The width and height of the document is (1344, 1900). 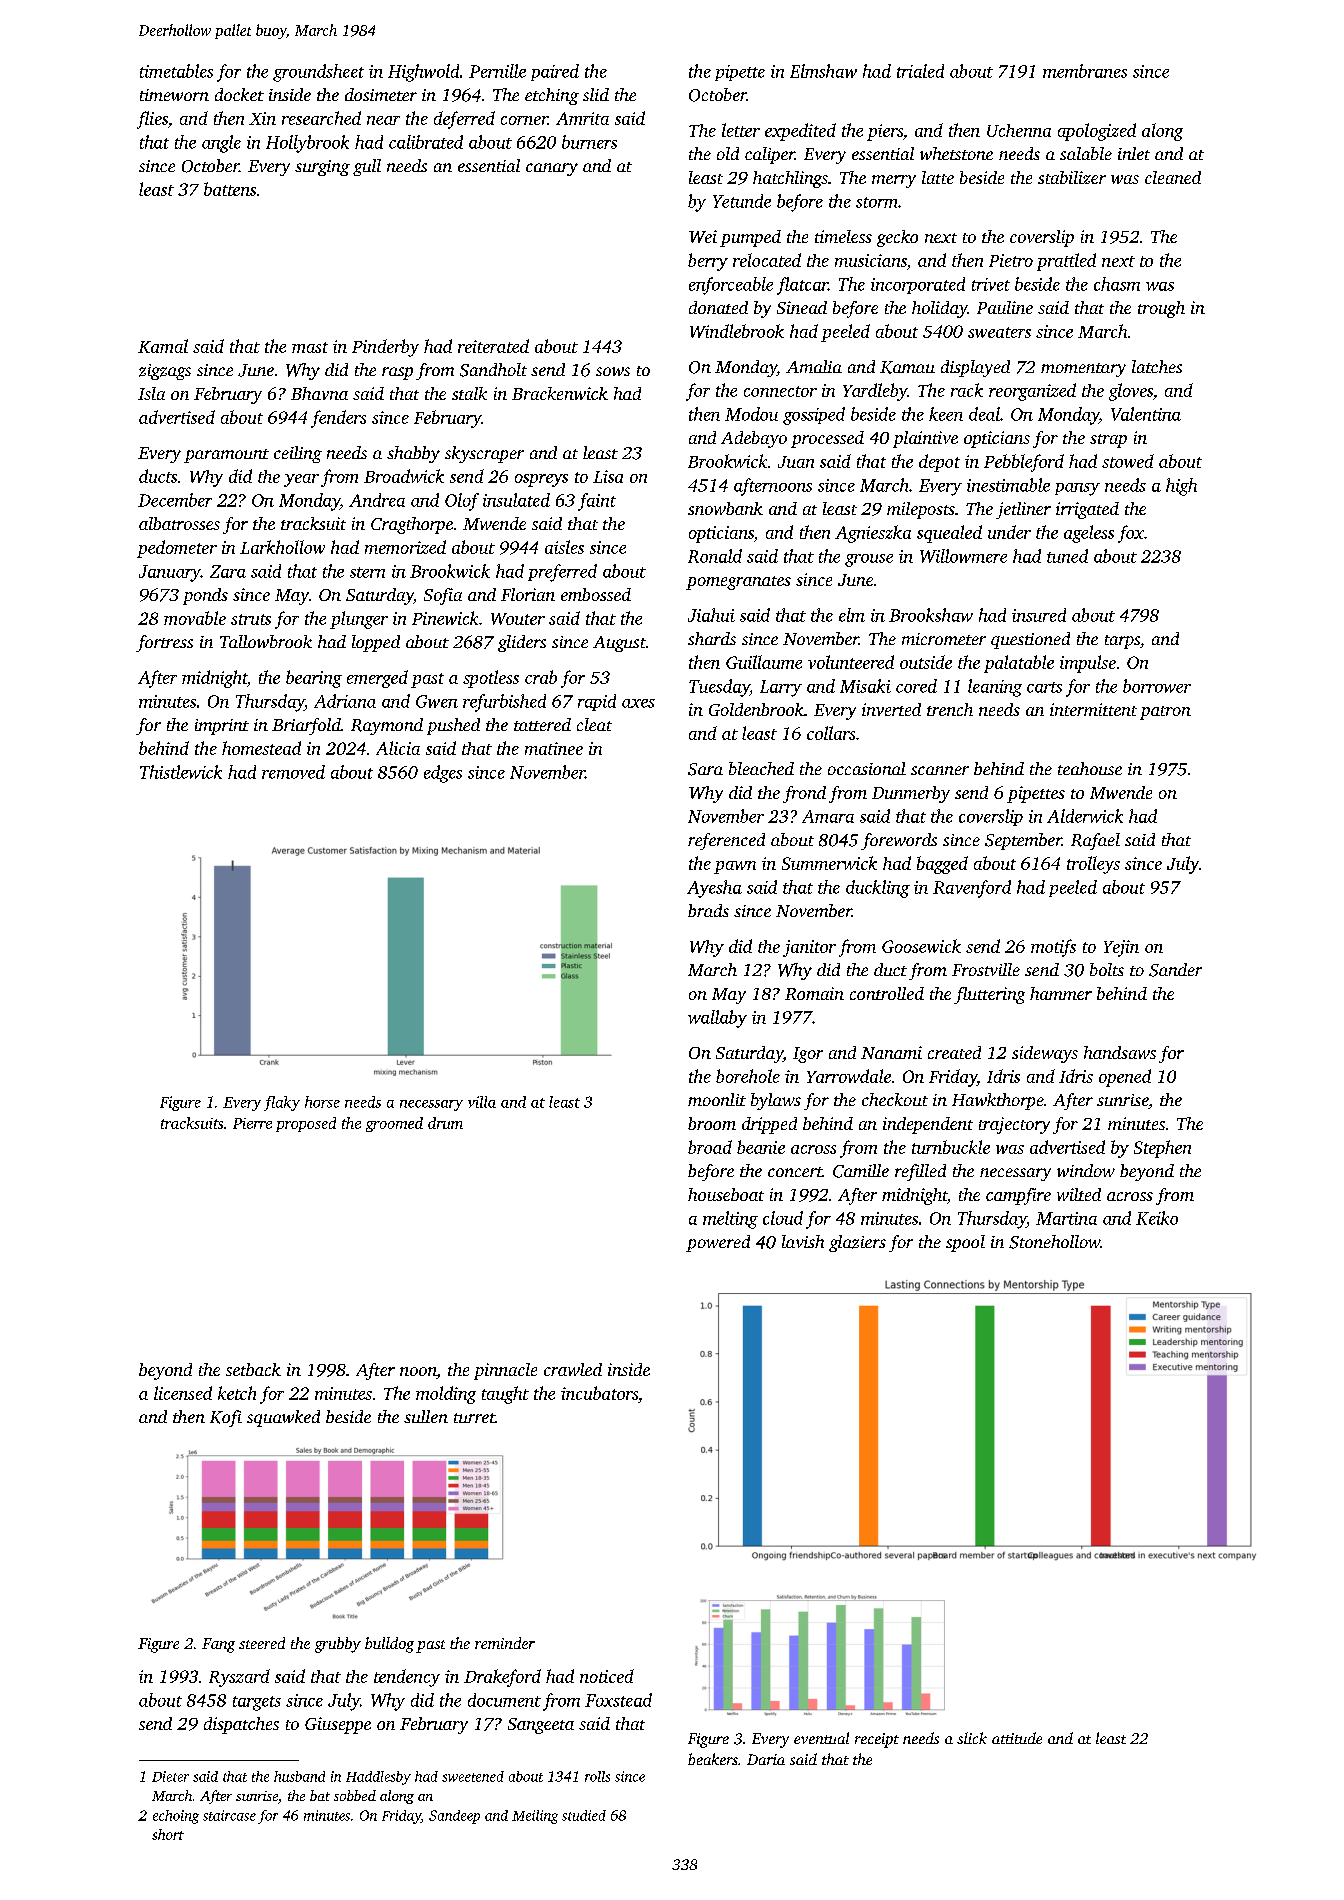 I want to click on villa, so click(x=482, y=1102).
